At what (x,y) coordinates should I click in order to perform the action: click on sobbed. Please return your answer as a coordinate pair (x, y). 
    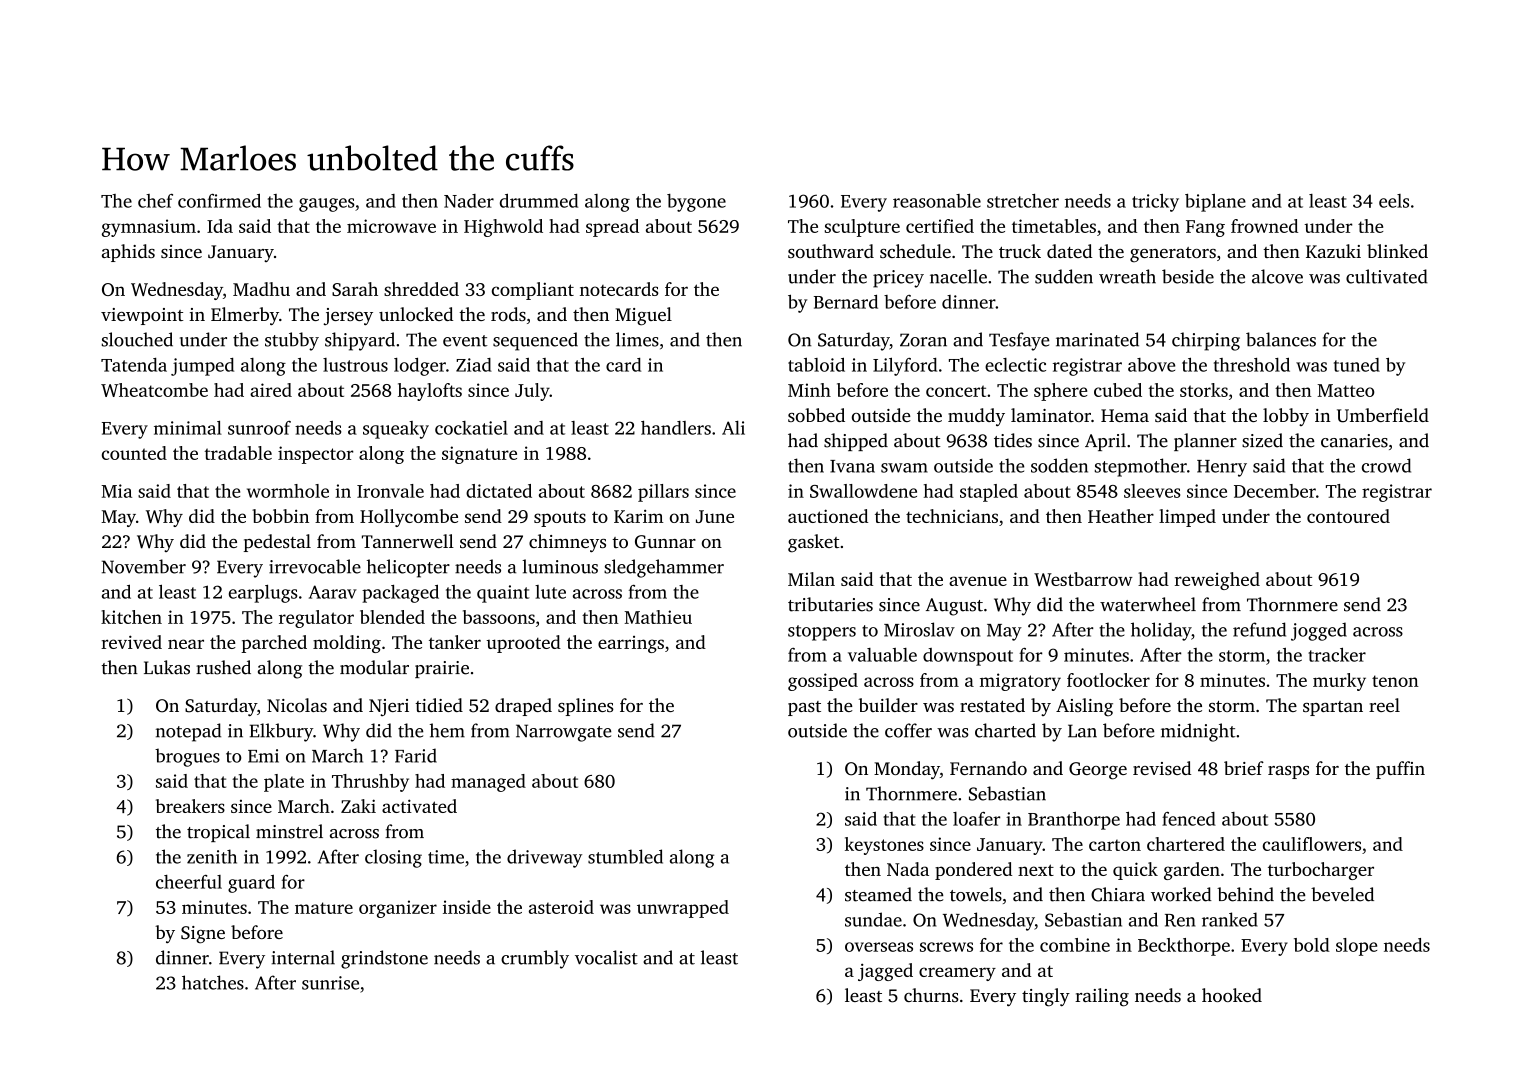
    Looking at the image, I should click on (816, 415).
